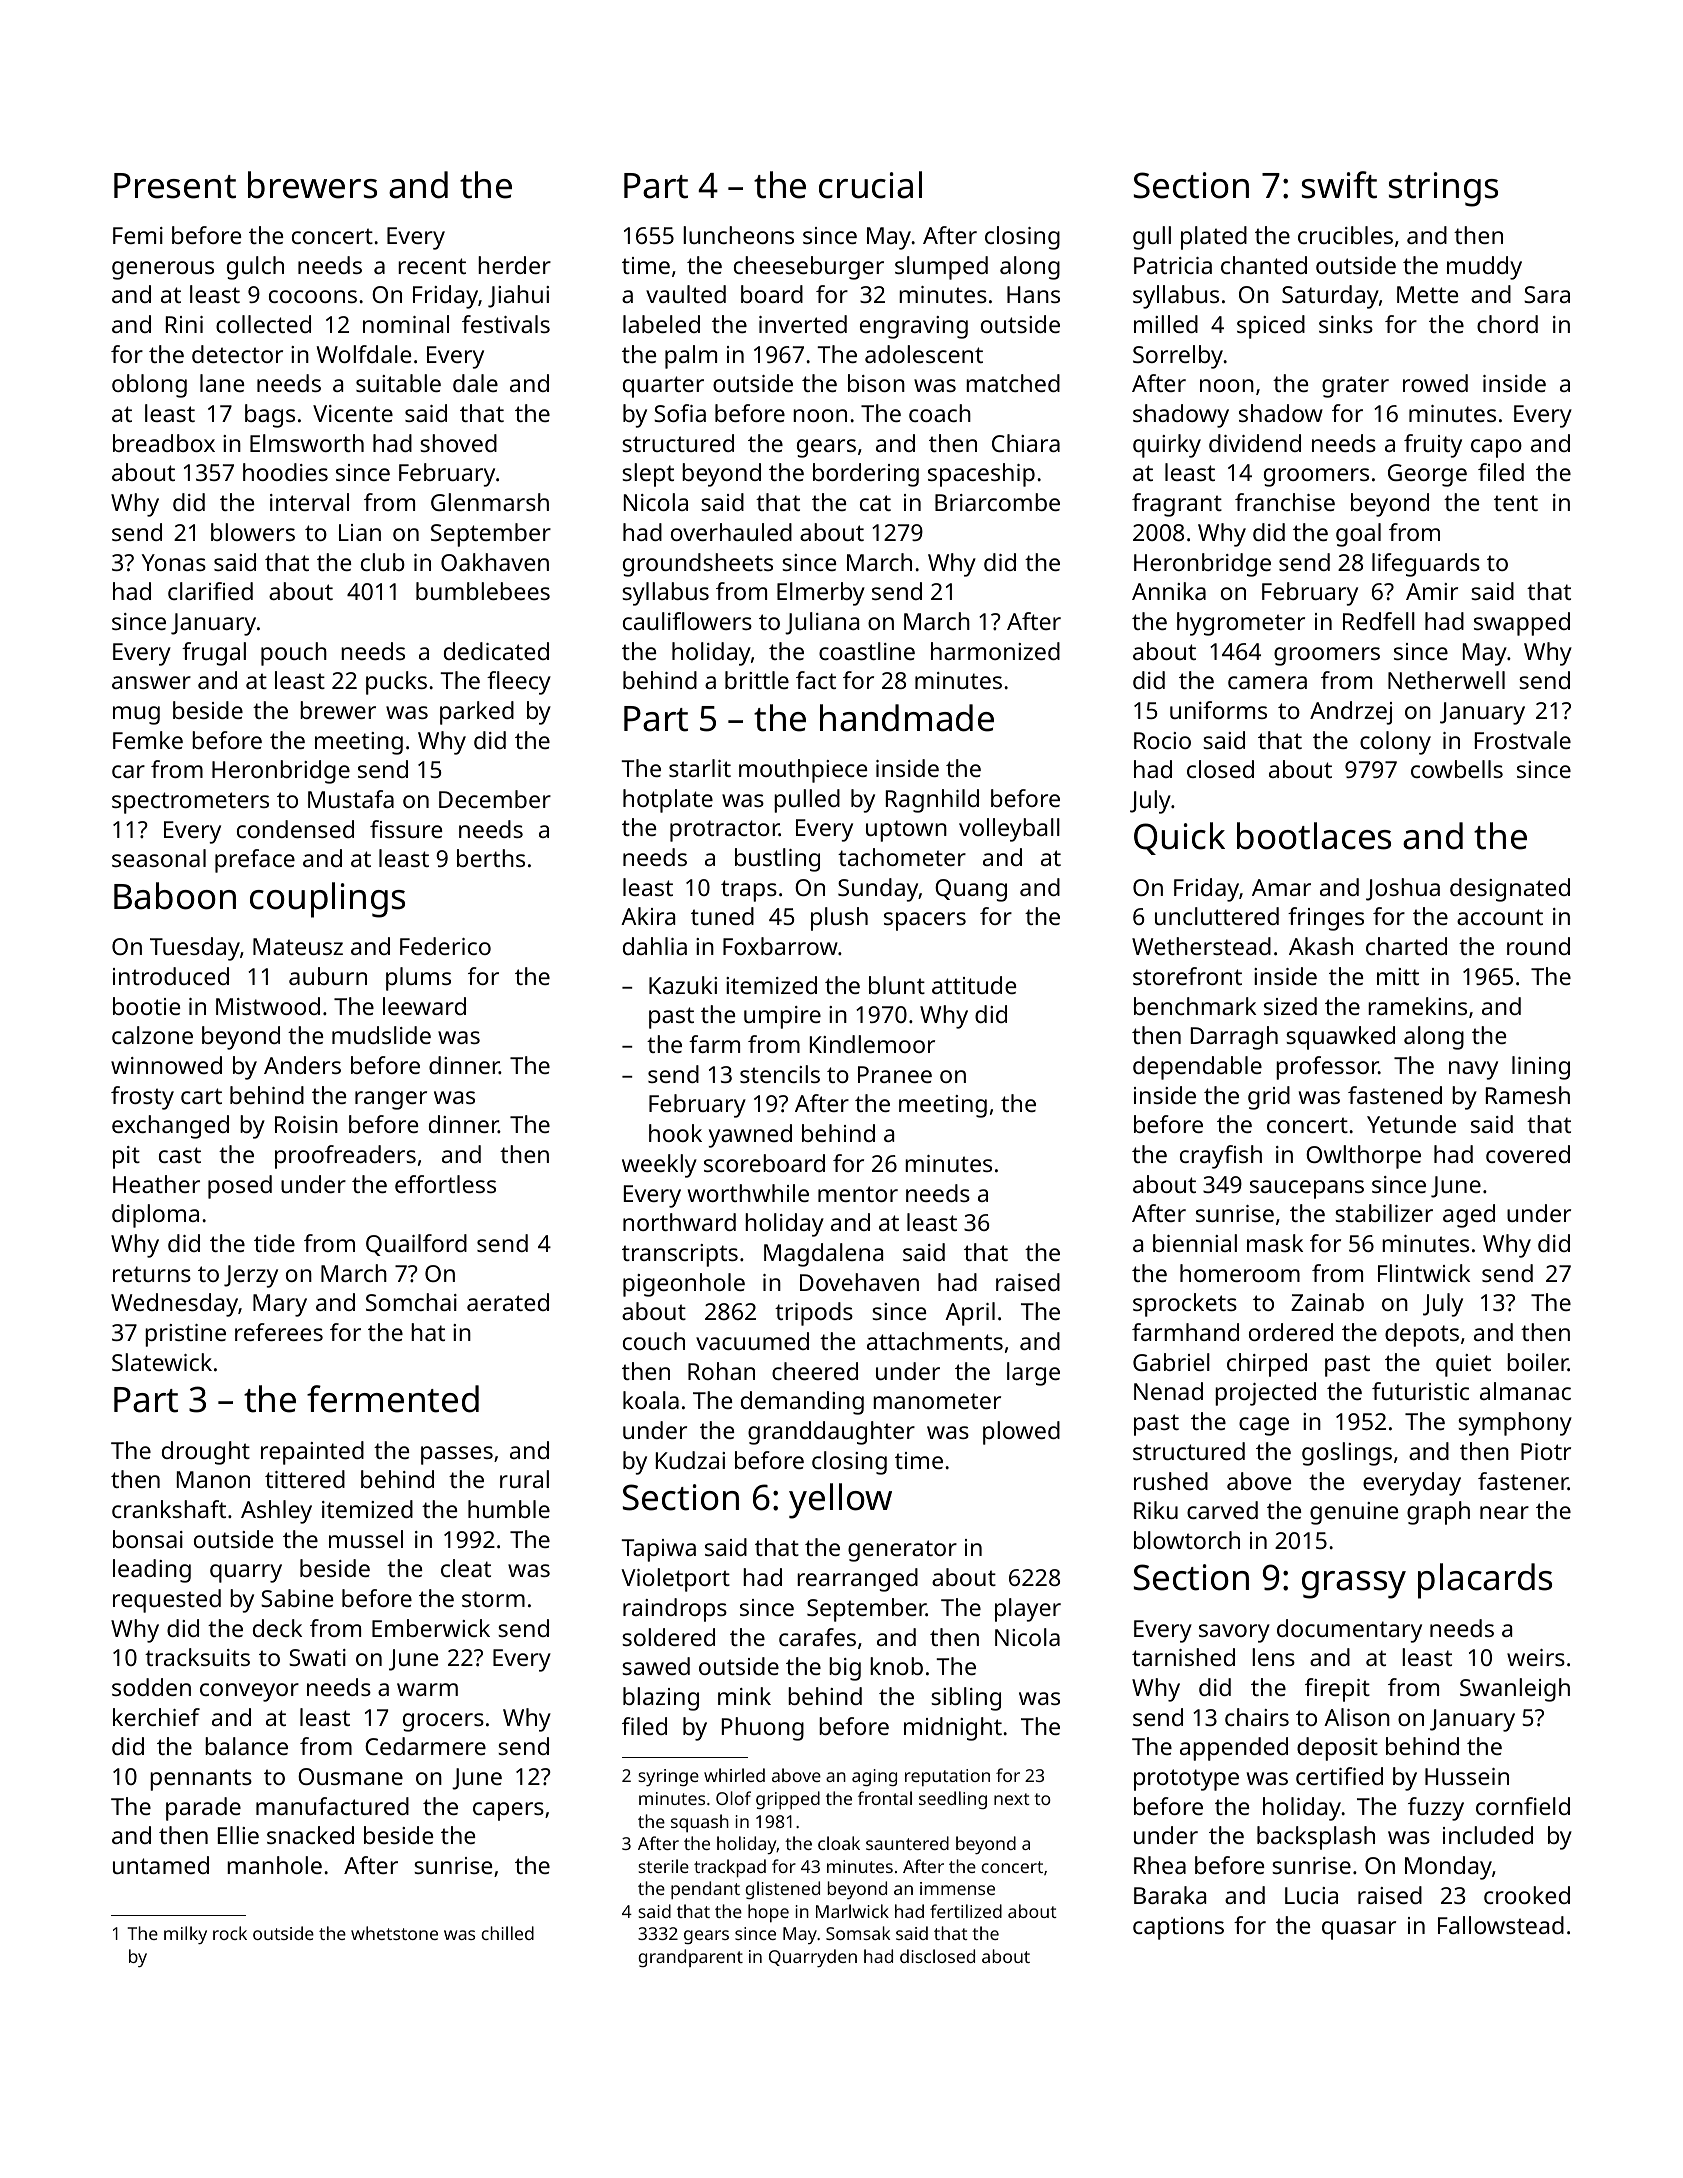  Describe the element at coordinates (445, 946) in the image. I see `Federico` at that location.
